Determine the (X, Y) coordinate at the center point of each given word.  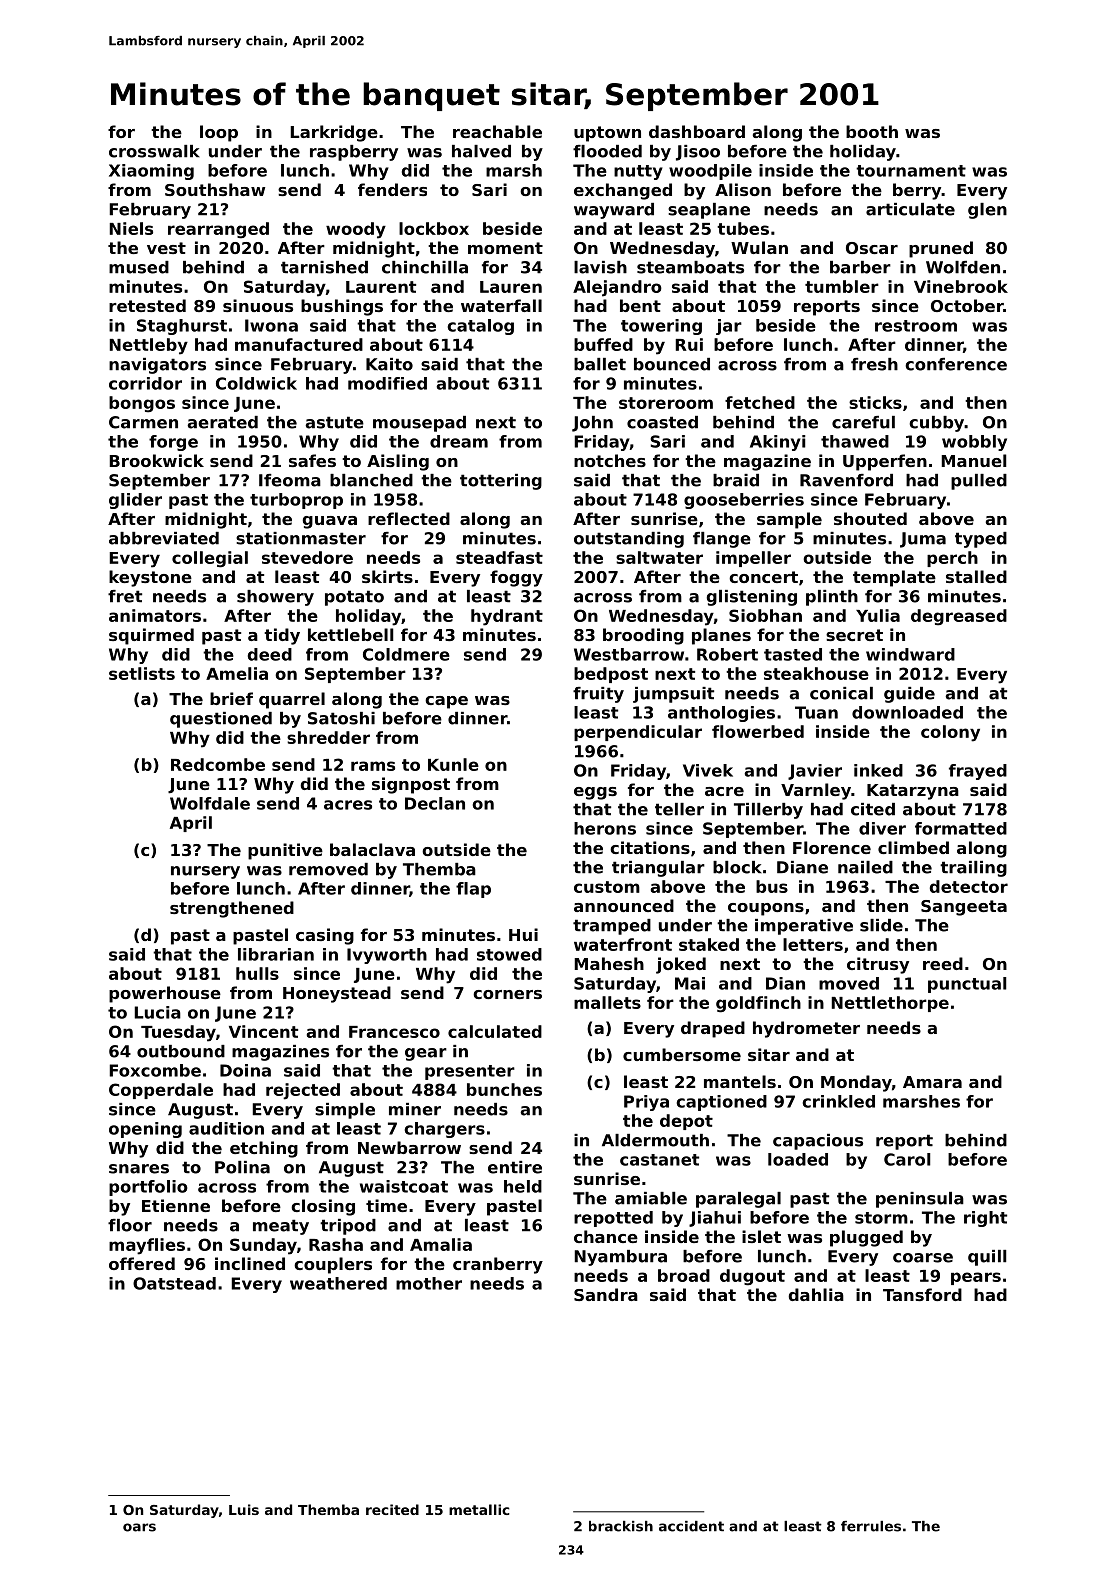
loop (219, 133)
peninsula (920, 1200)
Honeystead (337, 994)
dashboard (697, 131)
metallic (479, 1509)
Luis (244, 1509)
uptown (607, 134)
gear (426, 1054)
